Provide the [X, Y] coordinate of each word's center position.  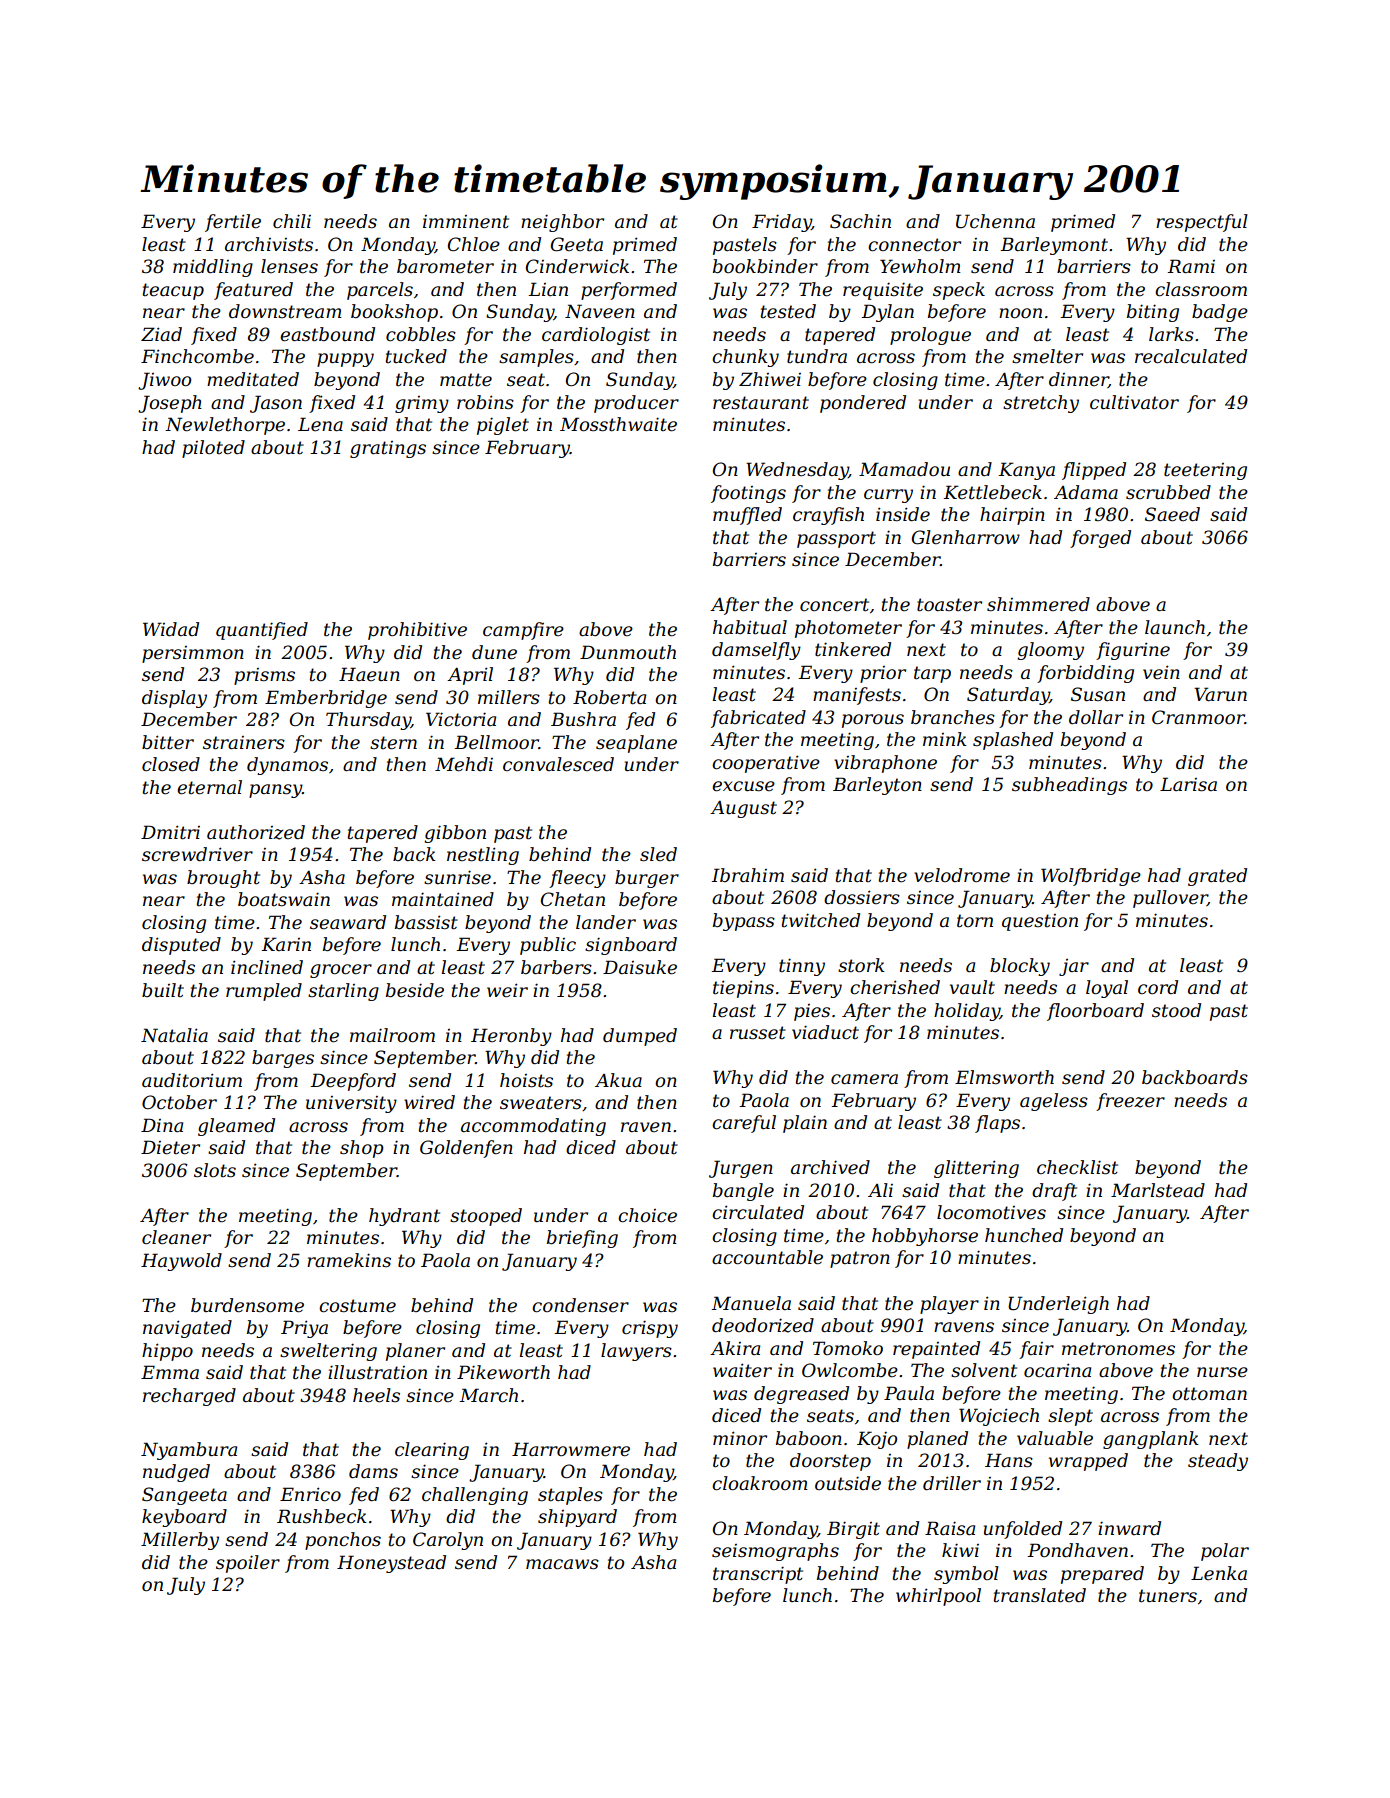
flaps [997, 1124]
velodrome [962, 875]
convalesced [558, 764]
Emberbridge [326, 699]
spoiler [248, 1564]
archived [830, 1167]
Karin [286, 944]
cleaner [176, 1237]
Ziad [161, 334]
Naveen [600, 311]
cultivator [1134, 402]
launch [1175, 627]
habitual [750, 627]
